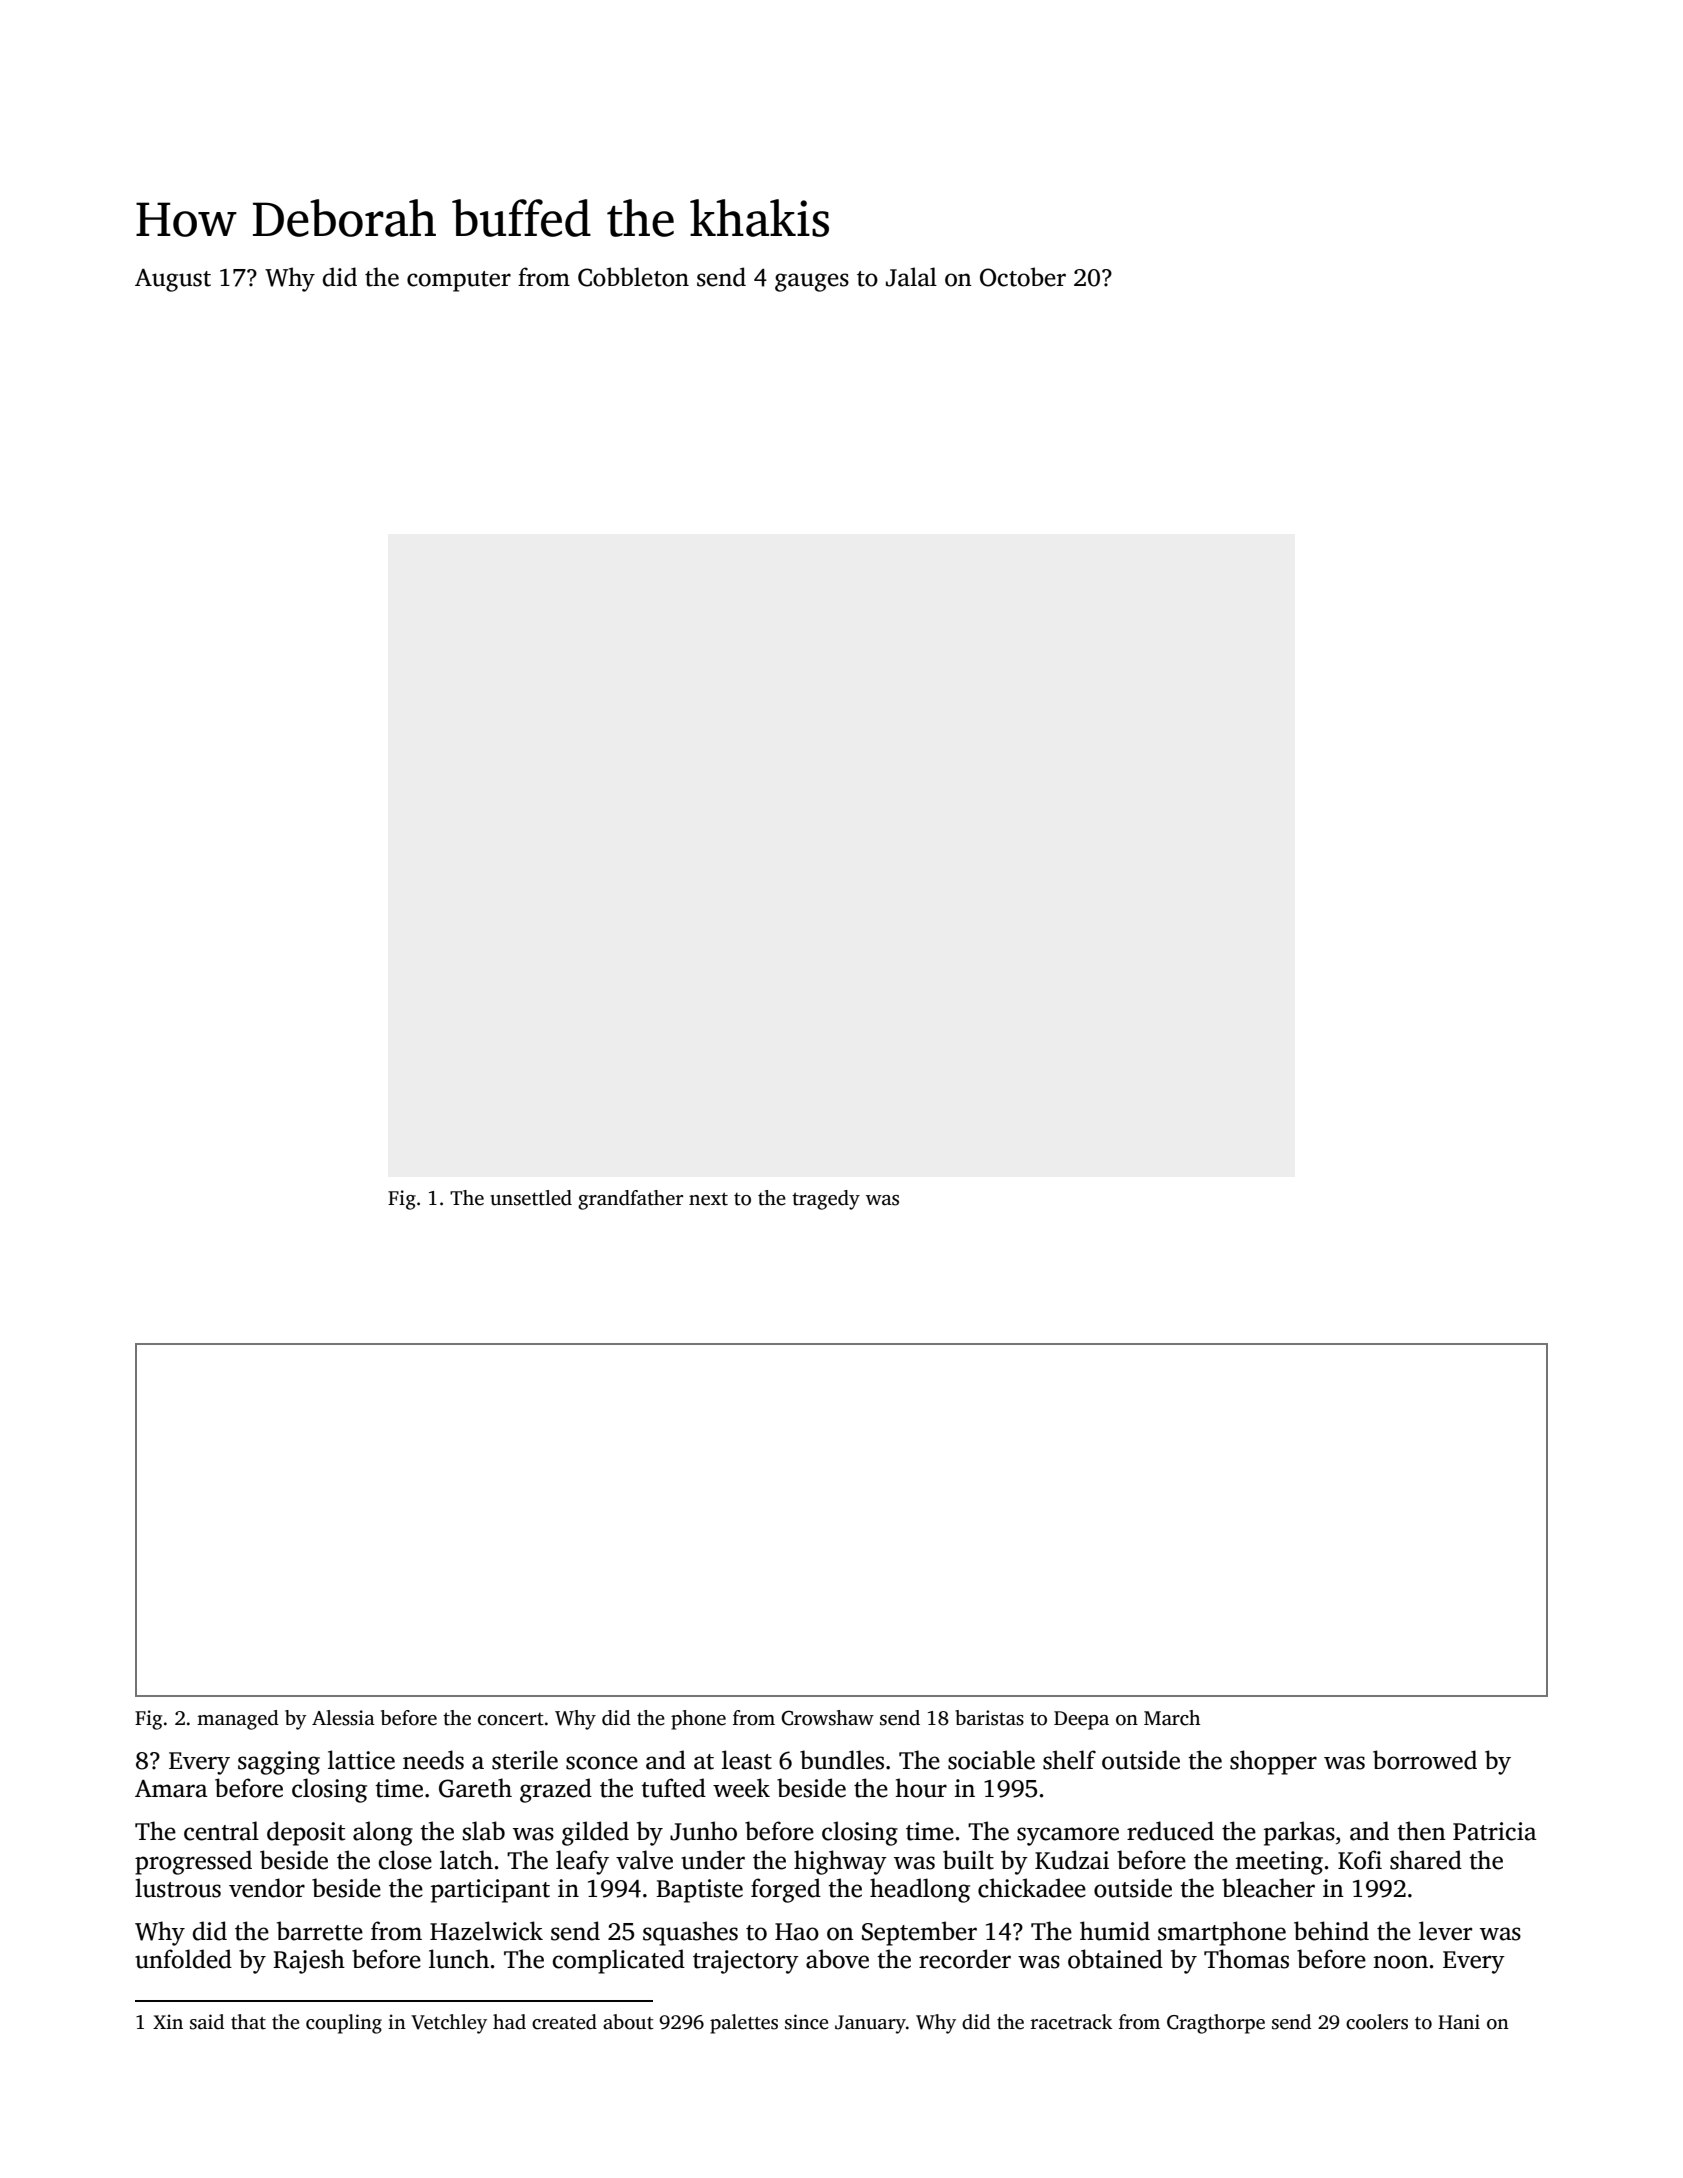  Describe the element at coordinates (1172, 1718) in the document. I see `March` at that location.
